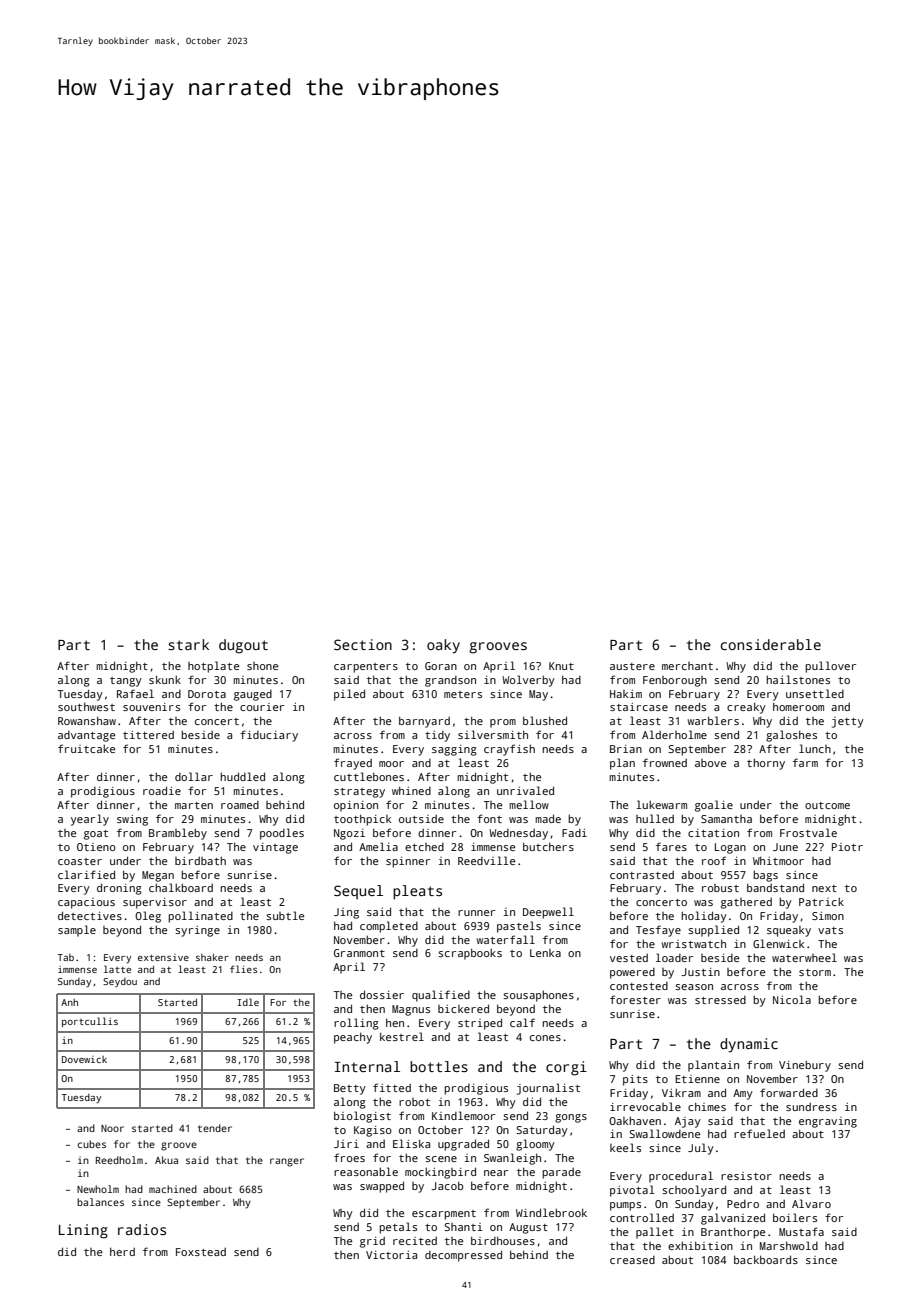  Describe the element at coordinates (122, 1251) in the screenshot. I see `herd` at that location.
